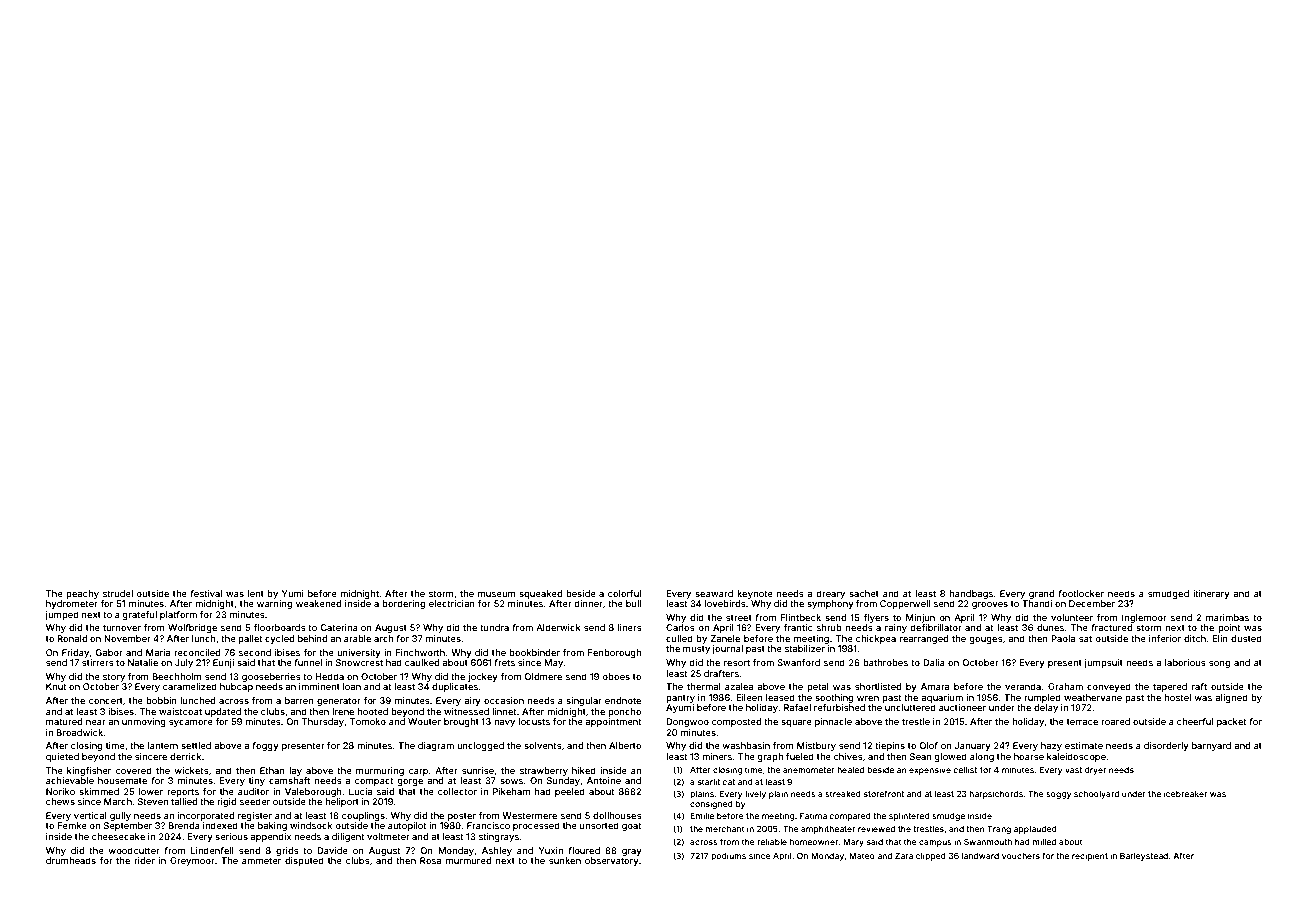  Describe the element at coordinates (1211, 594) in the page. I see `itinerary` at that location.
